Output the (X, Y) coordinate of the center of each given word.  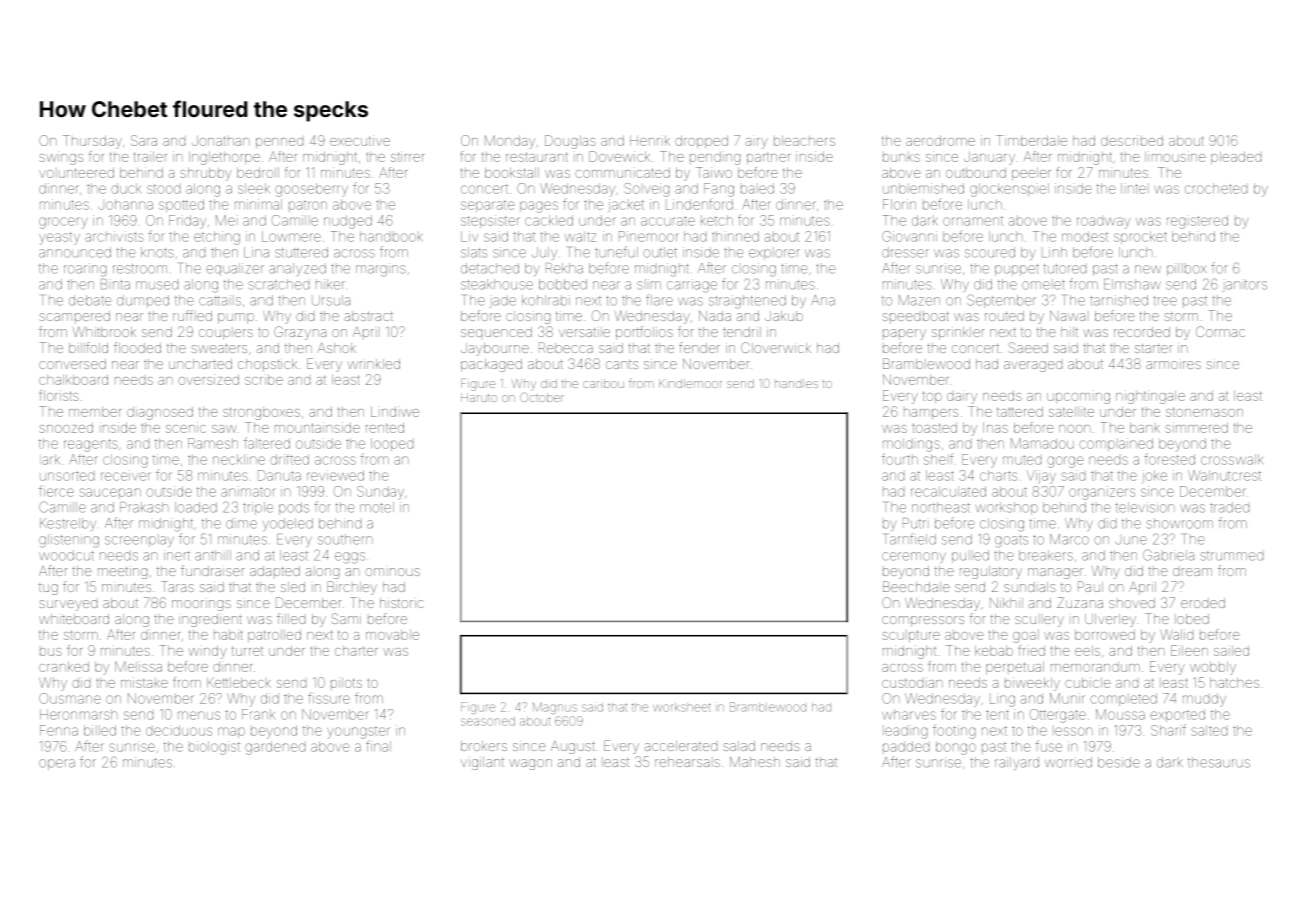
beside (1119, 762)
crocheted (1216, 188)
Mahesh (755, 761)
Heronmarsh (79, 714)
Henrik (650, 141)
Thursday (92, 142)
